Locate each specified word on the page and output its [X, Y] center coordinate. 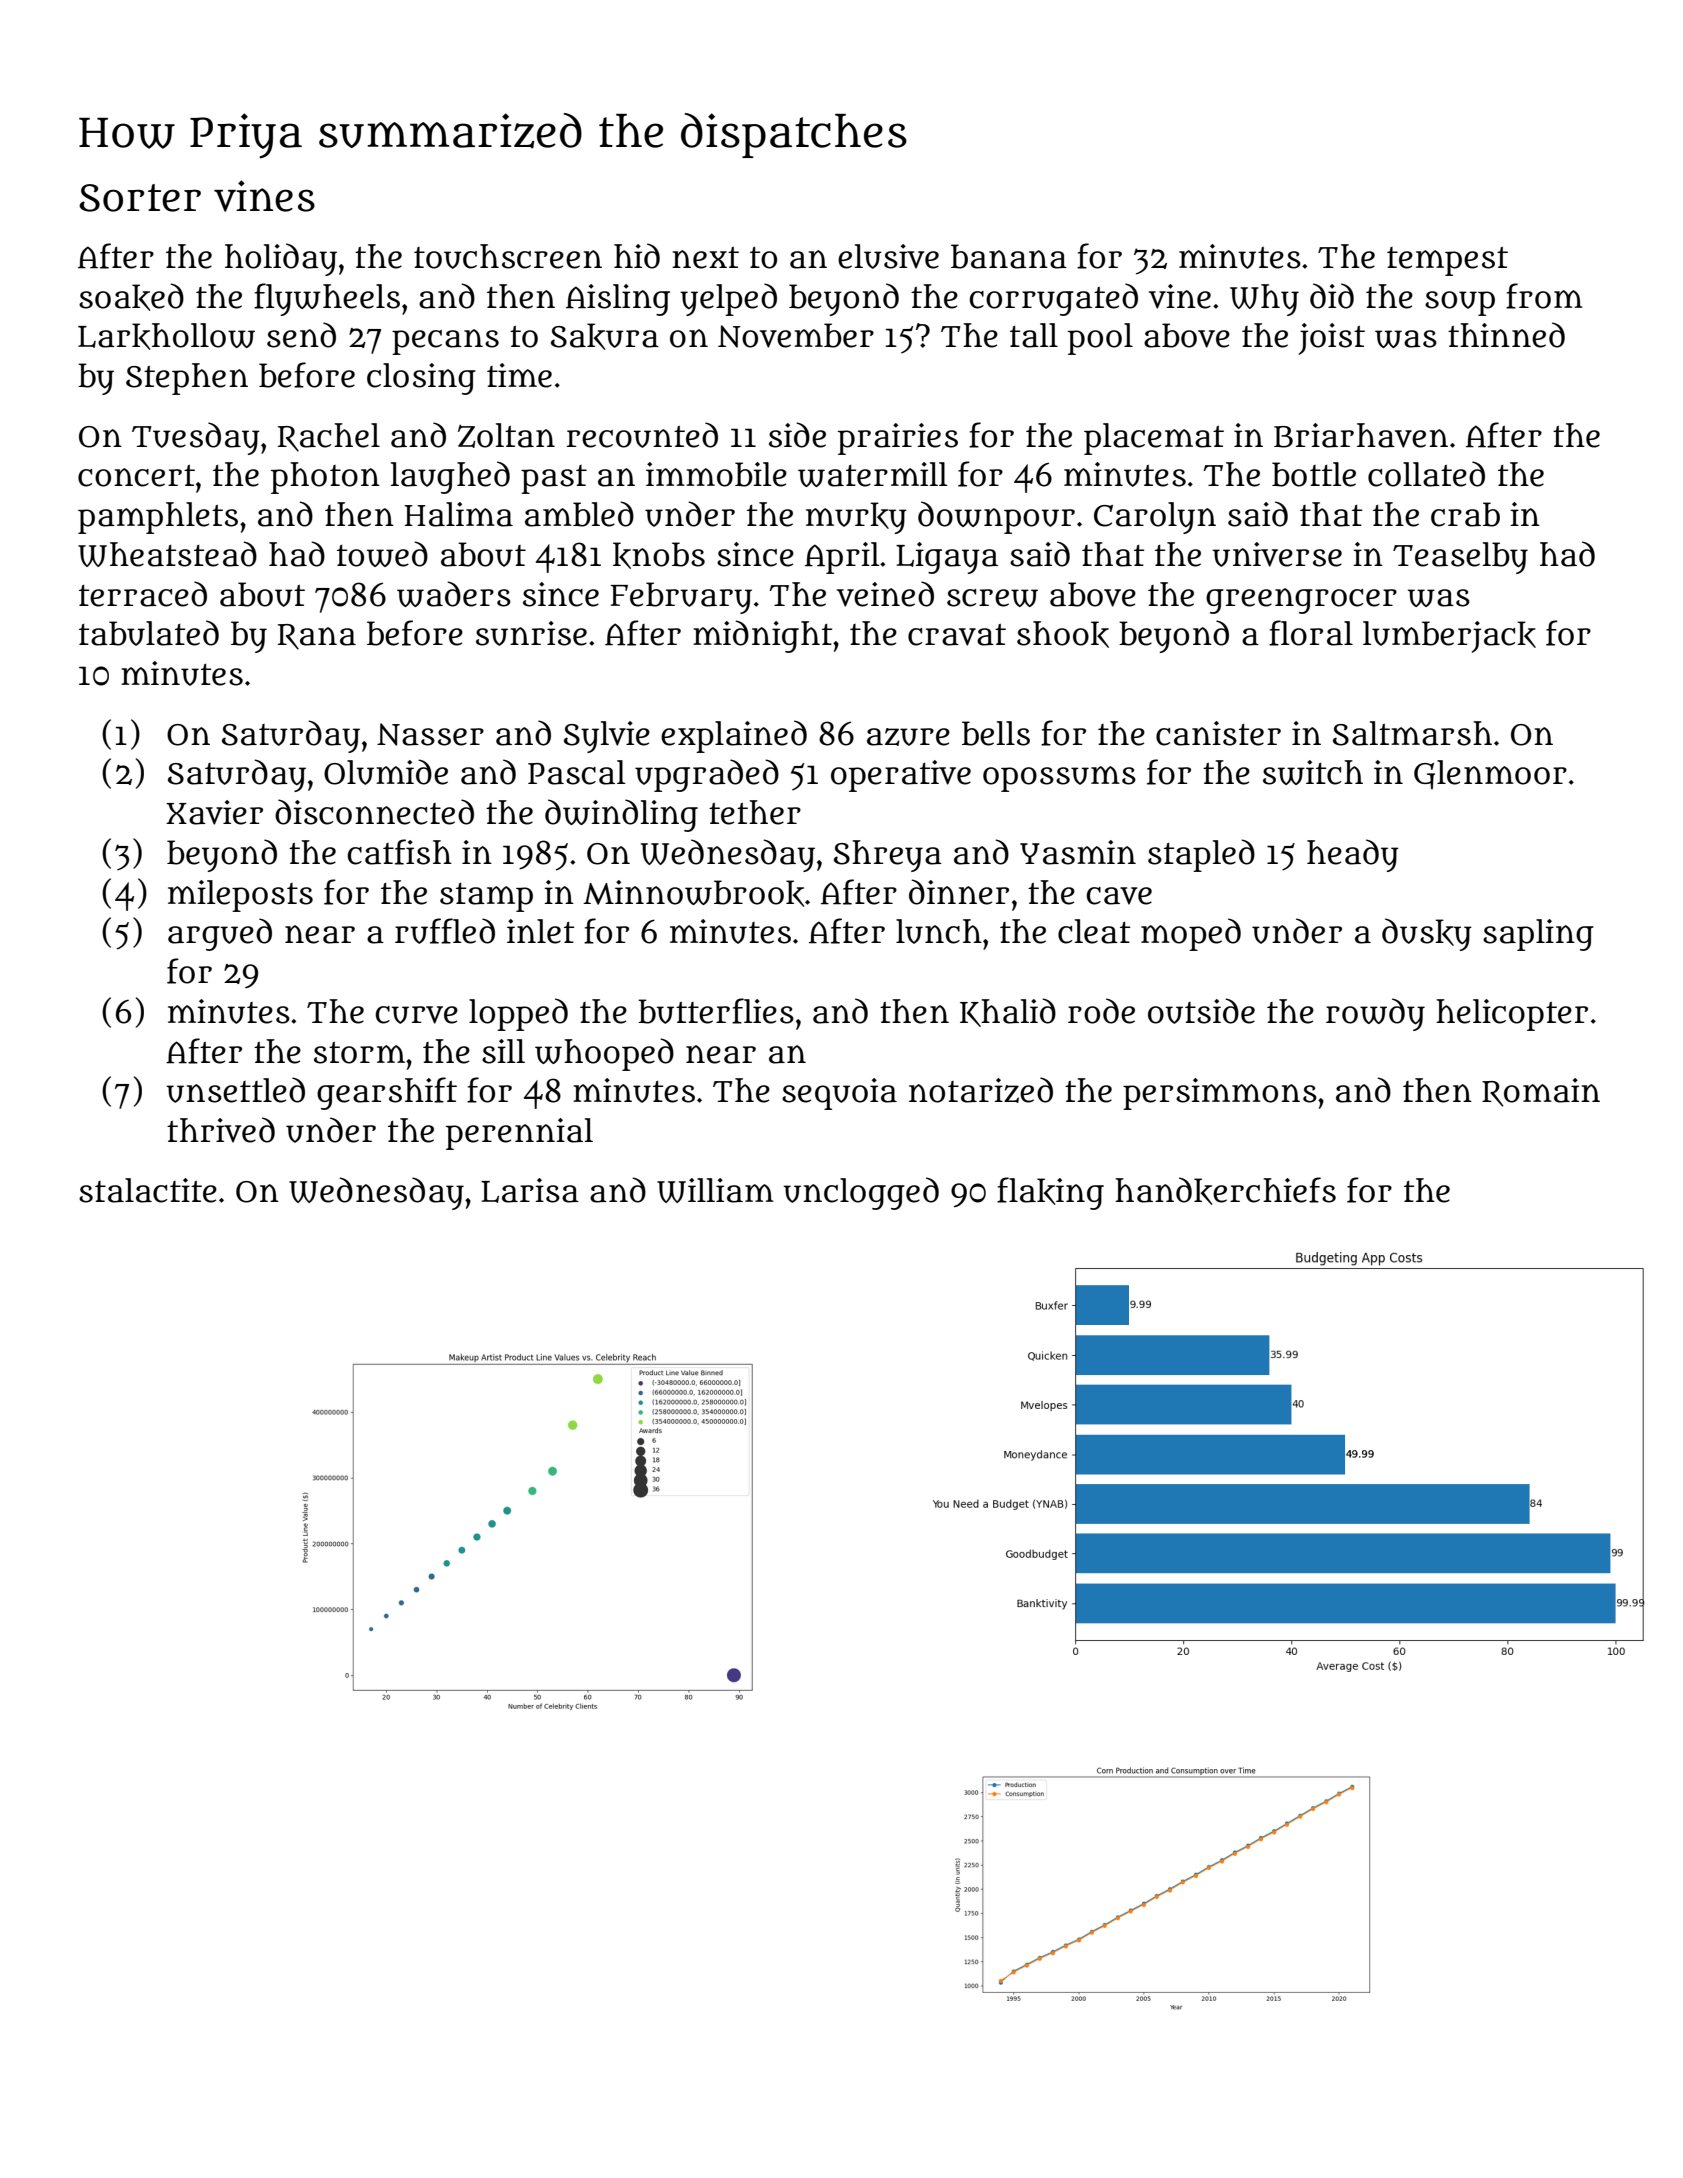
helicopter [1512, 1015]
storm [359, 1053]
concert [136, 476]
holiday [281, 259]
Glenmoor [1490, 774]
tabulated [149, 633]
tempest [1447, 261]
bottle [1314, 474]
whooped [604, 1054]
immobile [716, 474]
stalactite [148, 1190]
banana [1009, 256]
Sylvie [607, 737]
